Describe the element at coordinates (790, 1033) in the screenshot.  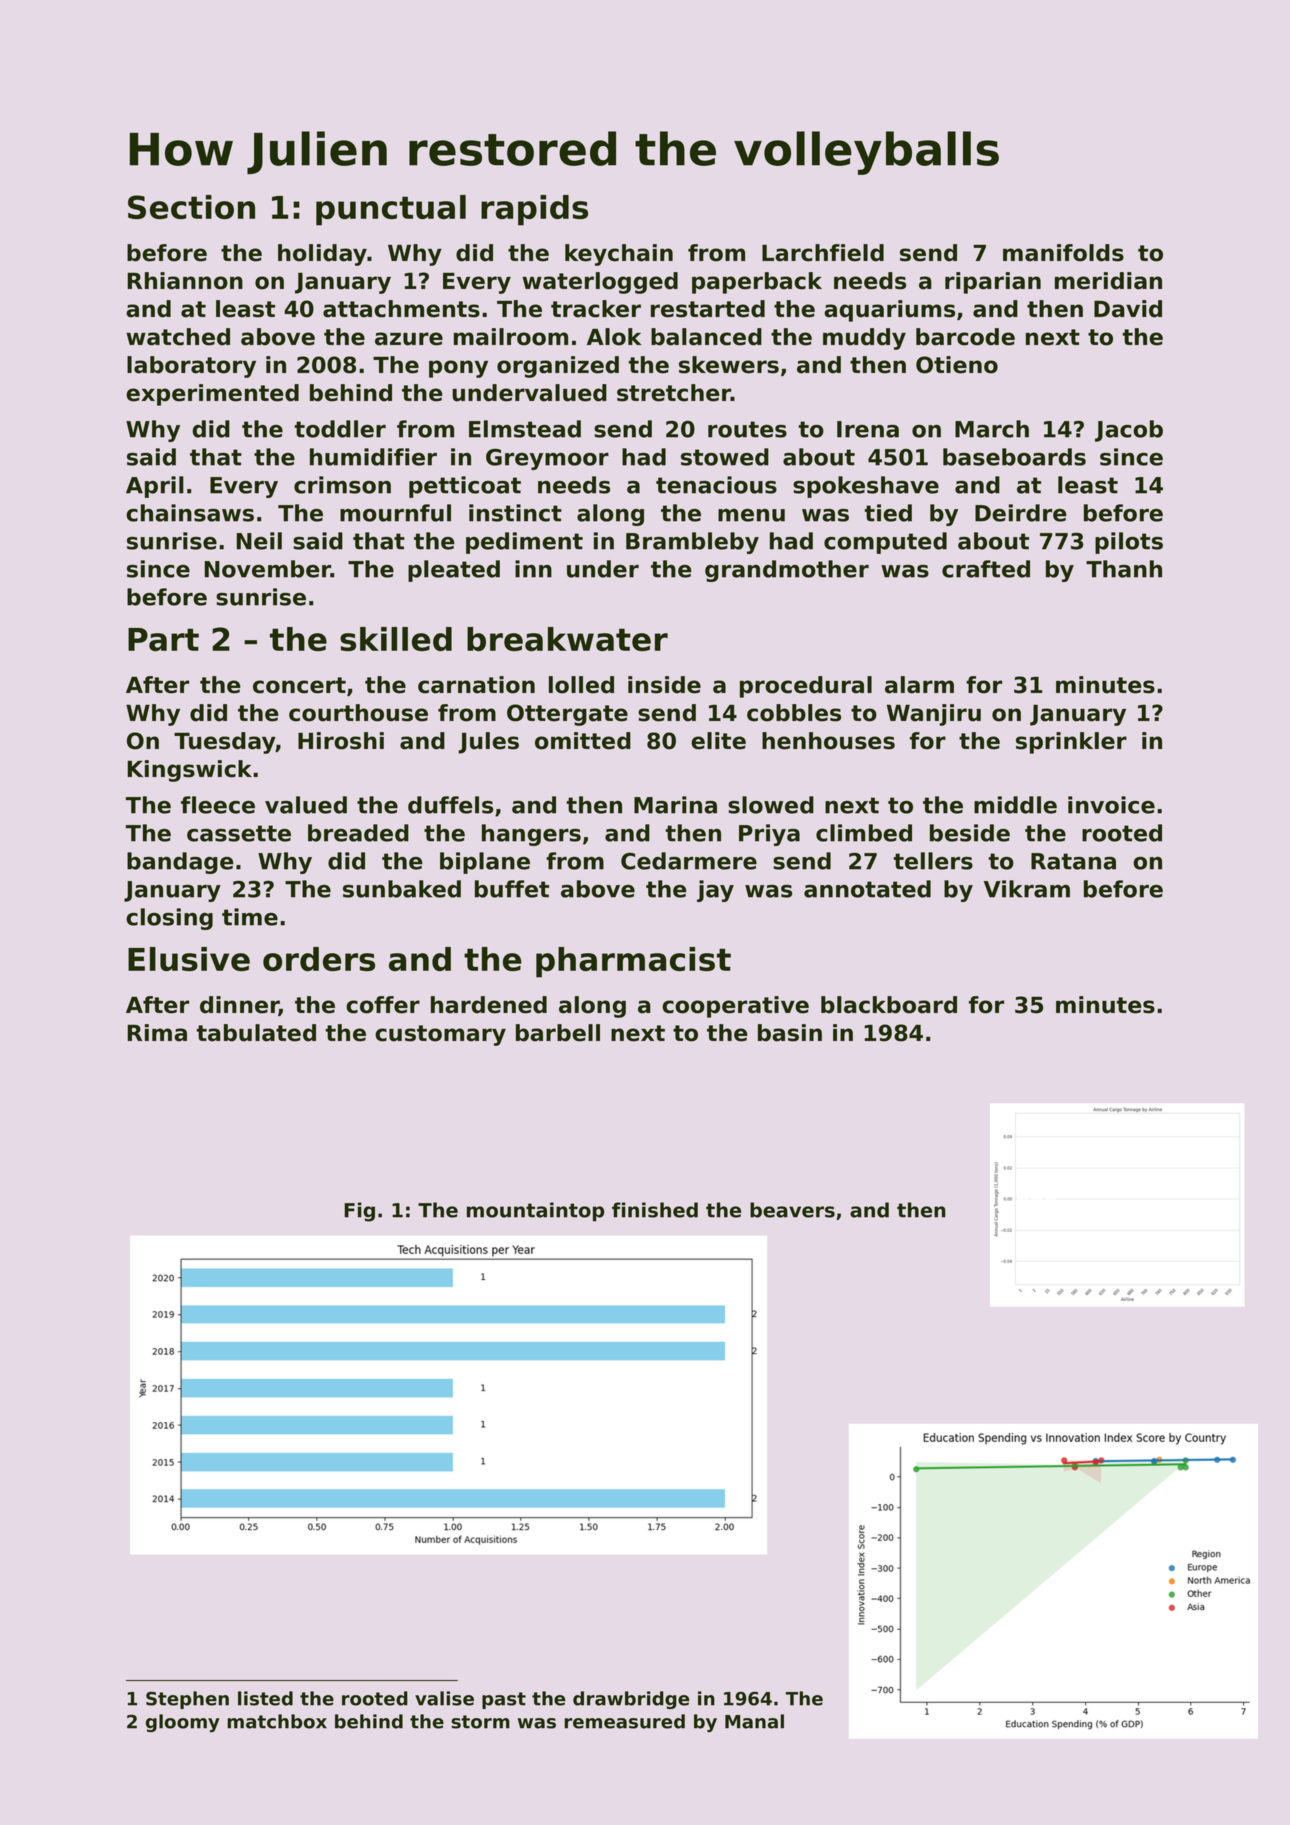
I see `basin` at that location.
